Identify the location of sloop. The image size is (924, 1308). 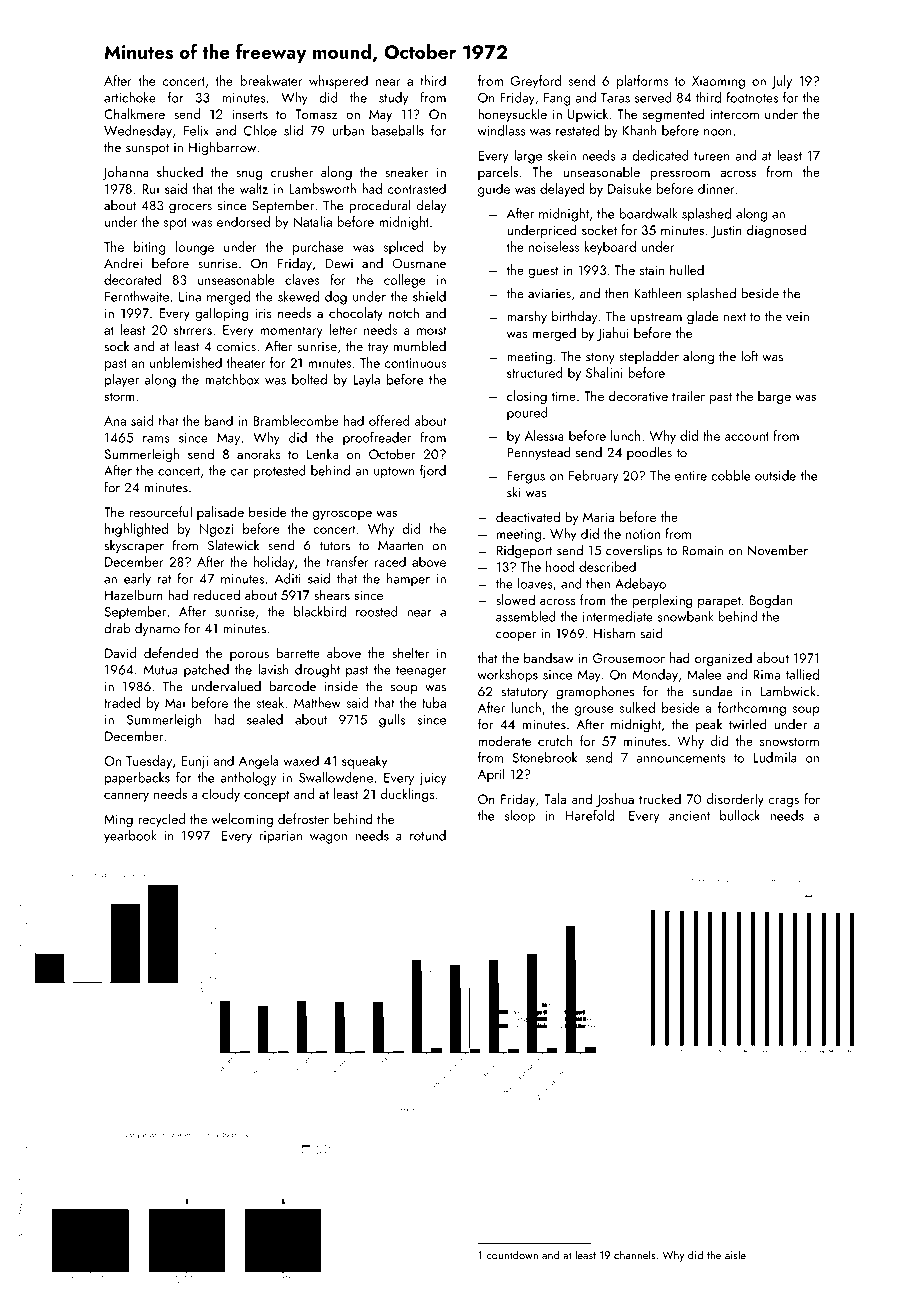
(520, 817).
